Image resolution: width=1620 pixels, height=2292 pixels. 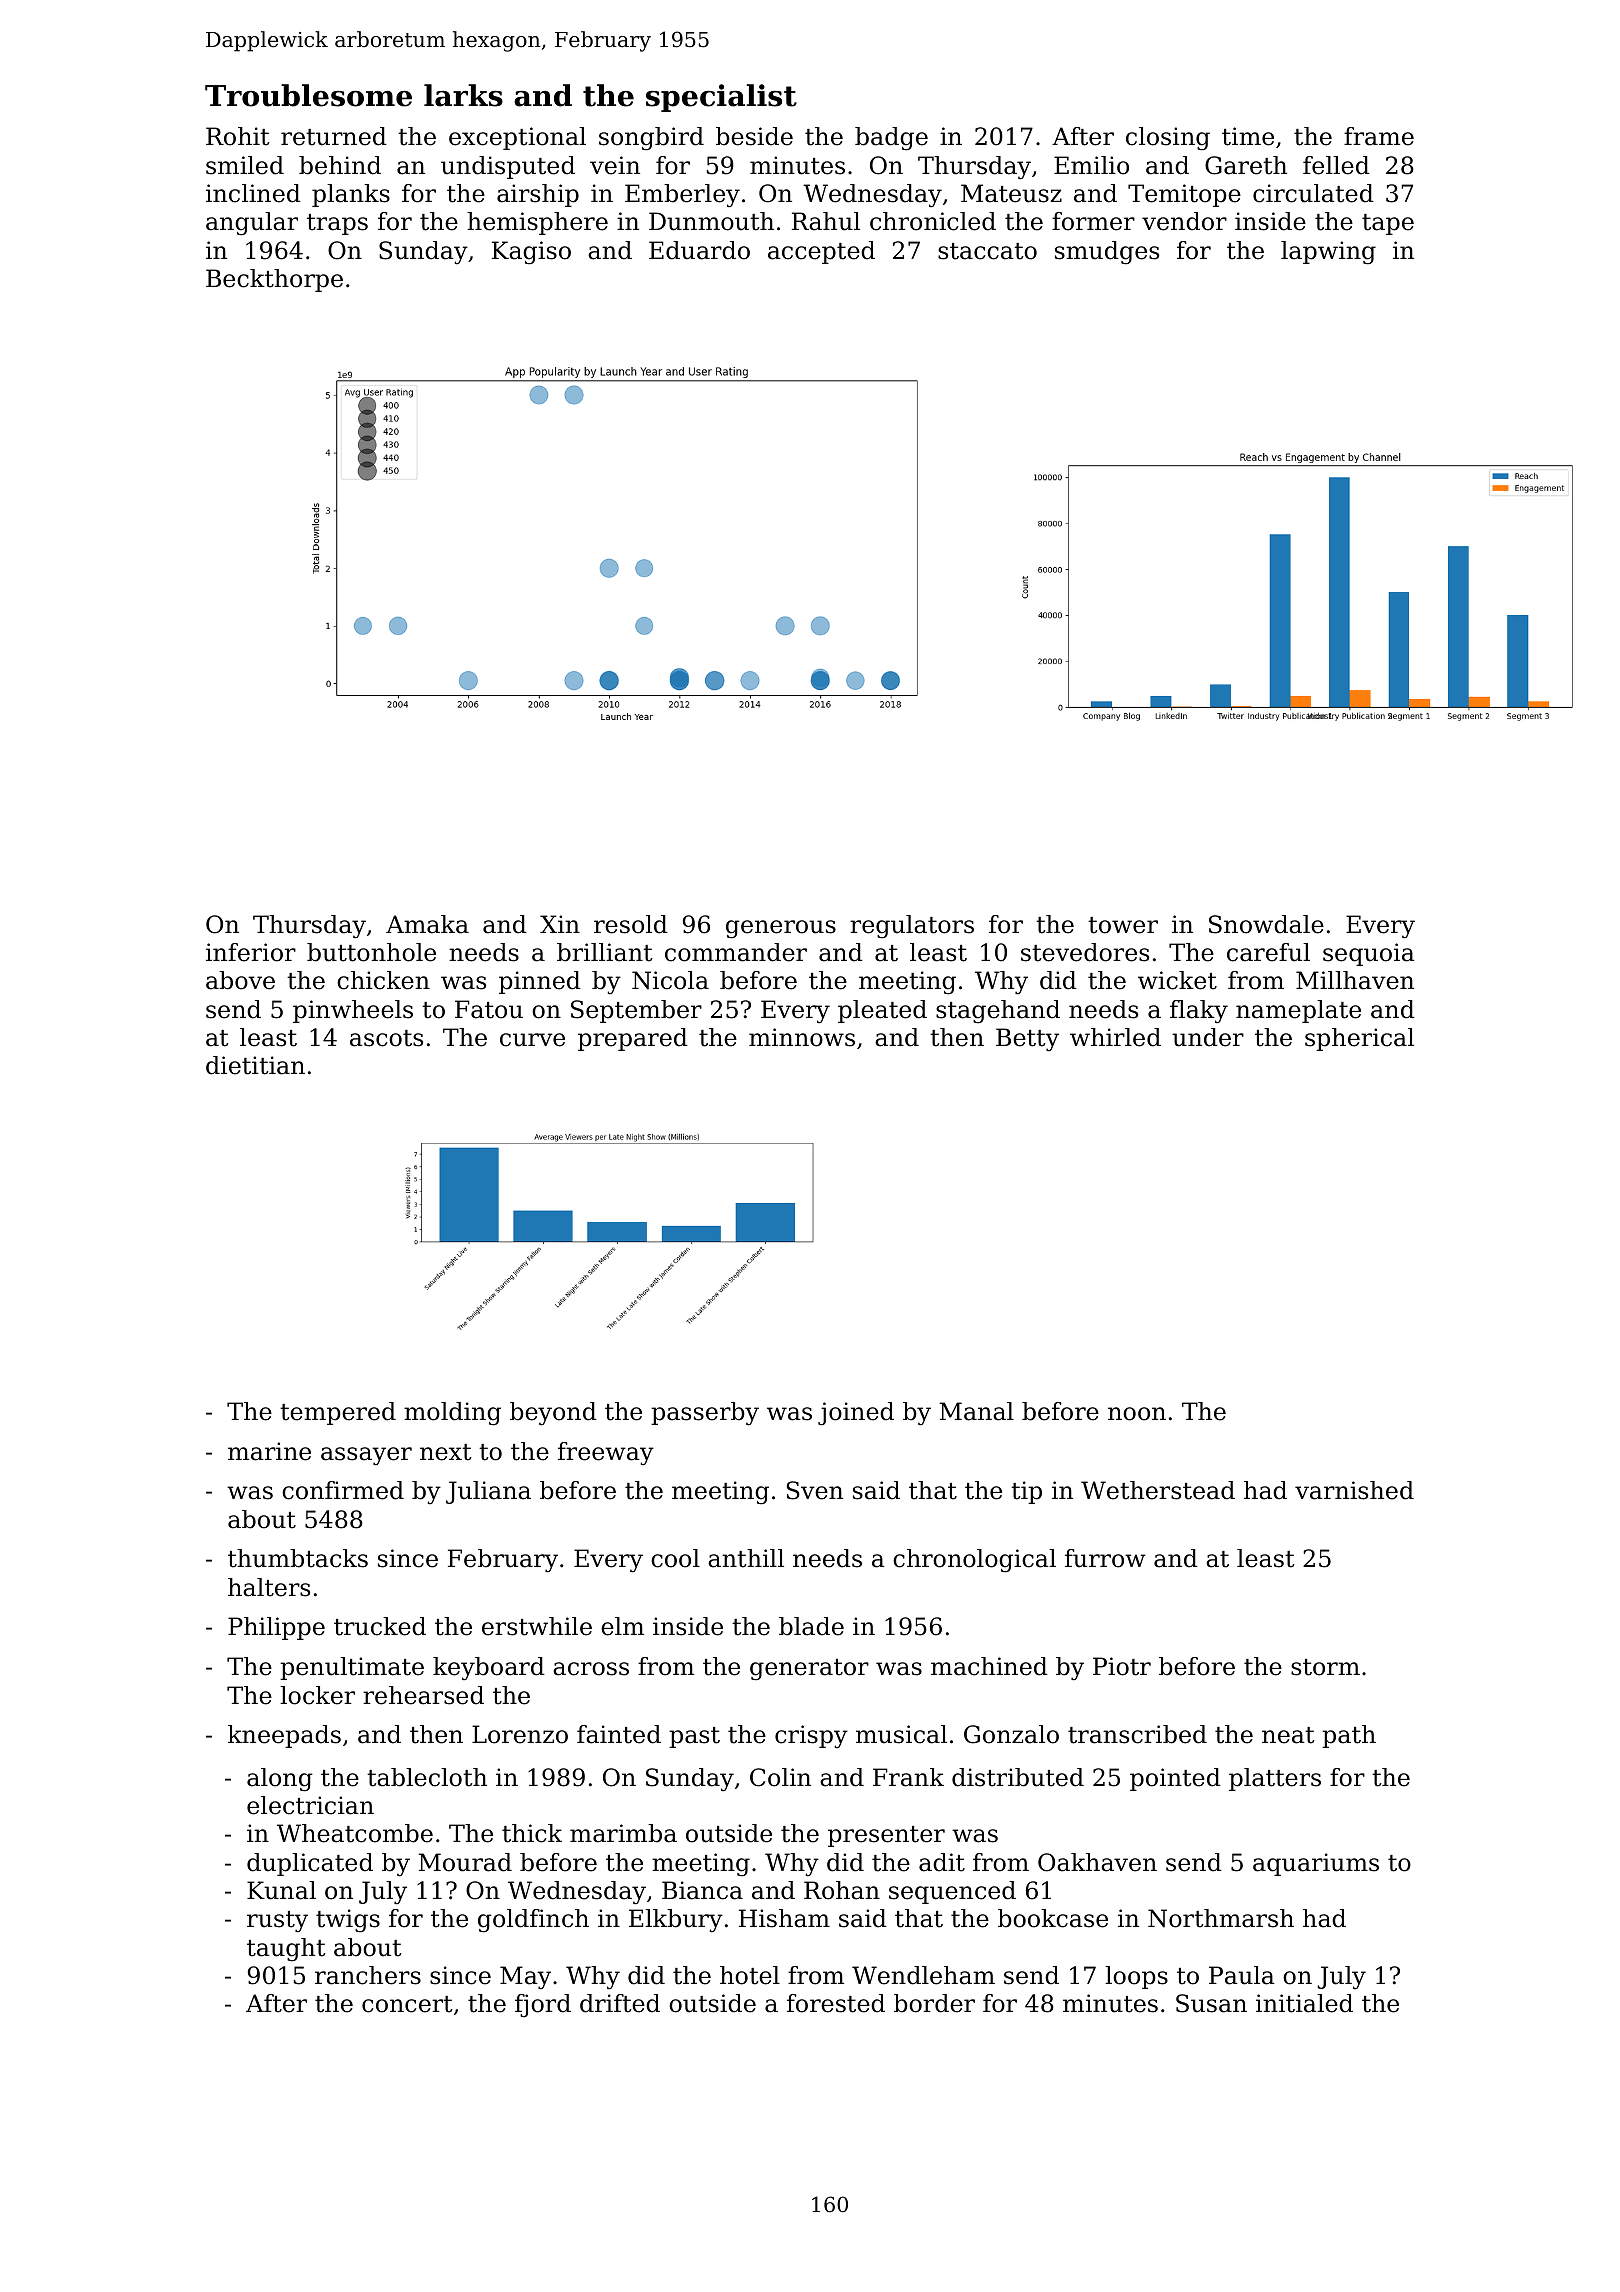 What do you see at coordinates (407, 2004) in the image?
I see `concert` at bounding box center [407, 2004].
